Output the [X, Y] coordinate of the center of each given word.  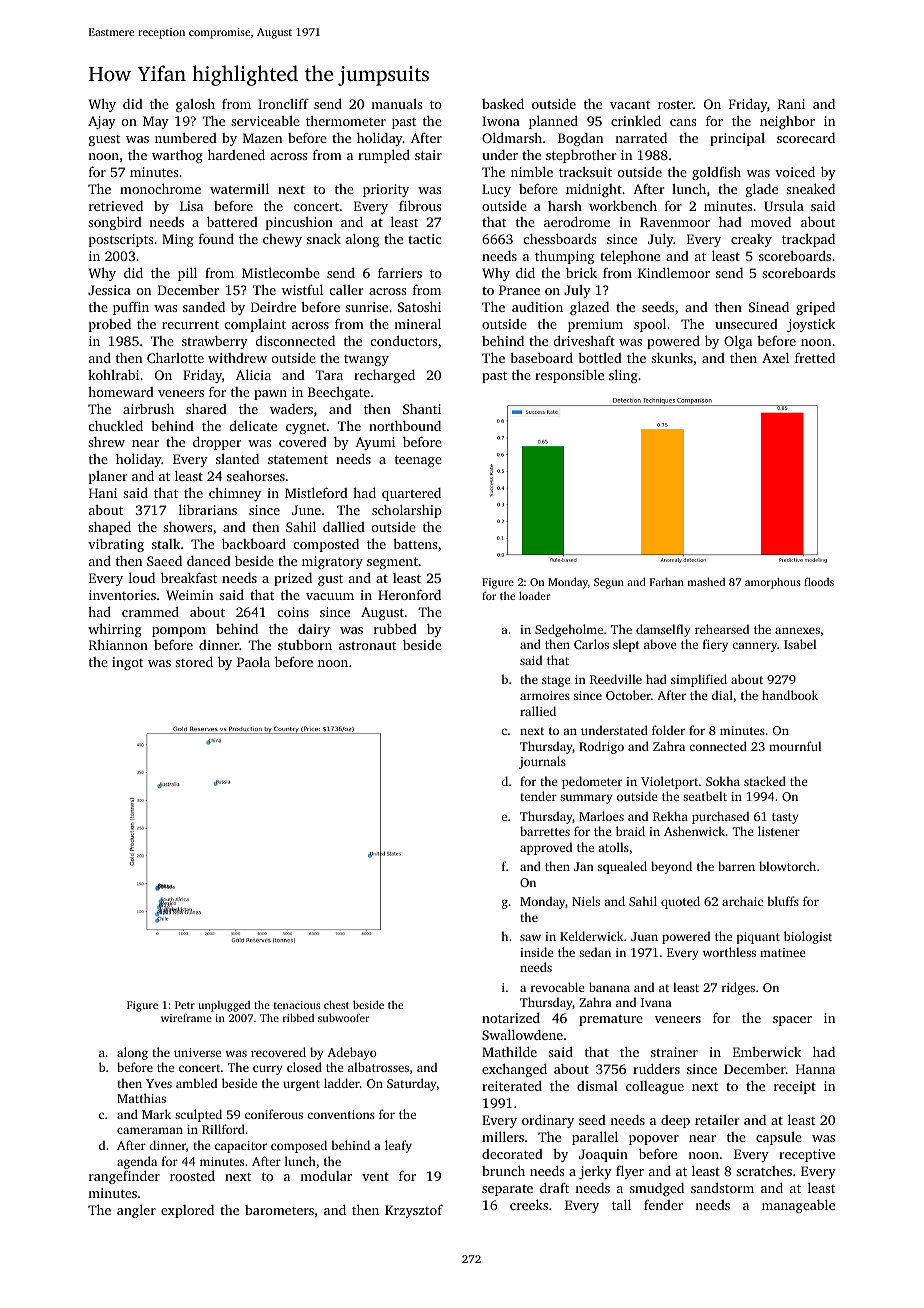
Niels [586, 901]
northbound [405, 426]
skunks [672, 358]
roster [675, 105]
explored [187, 1211]
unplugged [224, 1006]
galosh [195, 105]
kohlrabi [113, 375]
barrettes [545, 831]
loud [142, 577]
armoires [545, 695]
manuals [396, 104]
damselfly [663, 630]
